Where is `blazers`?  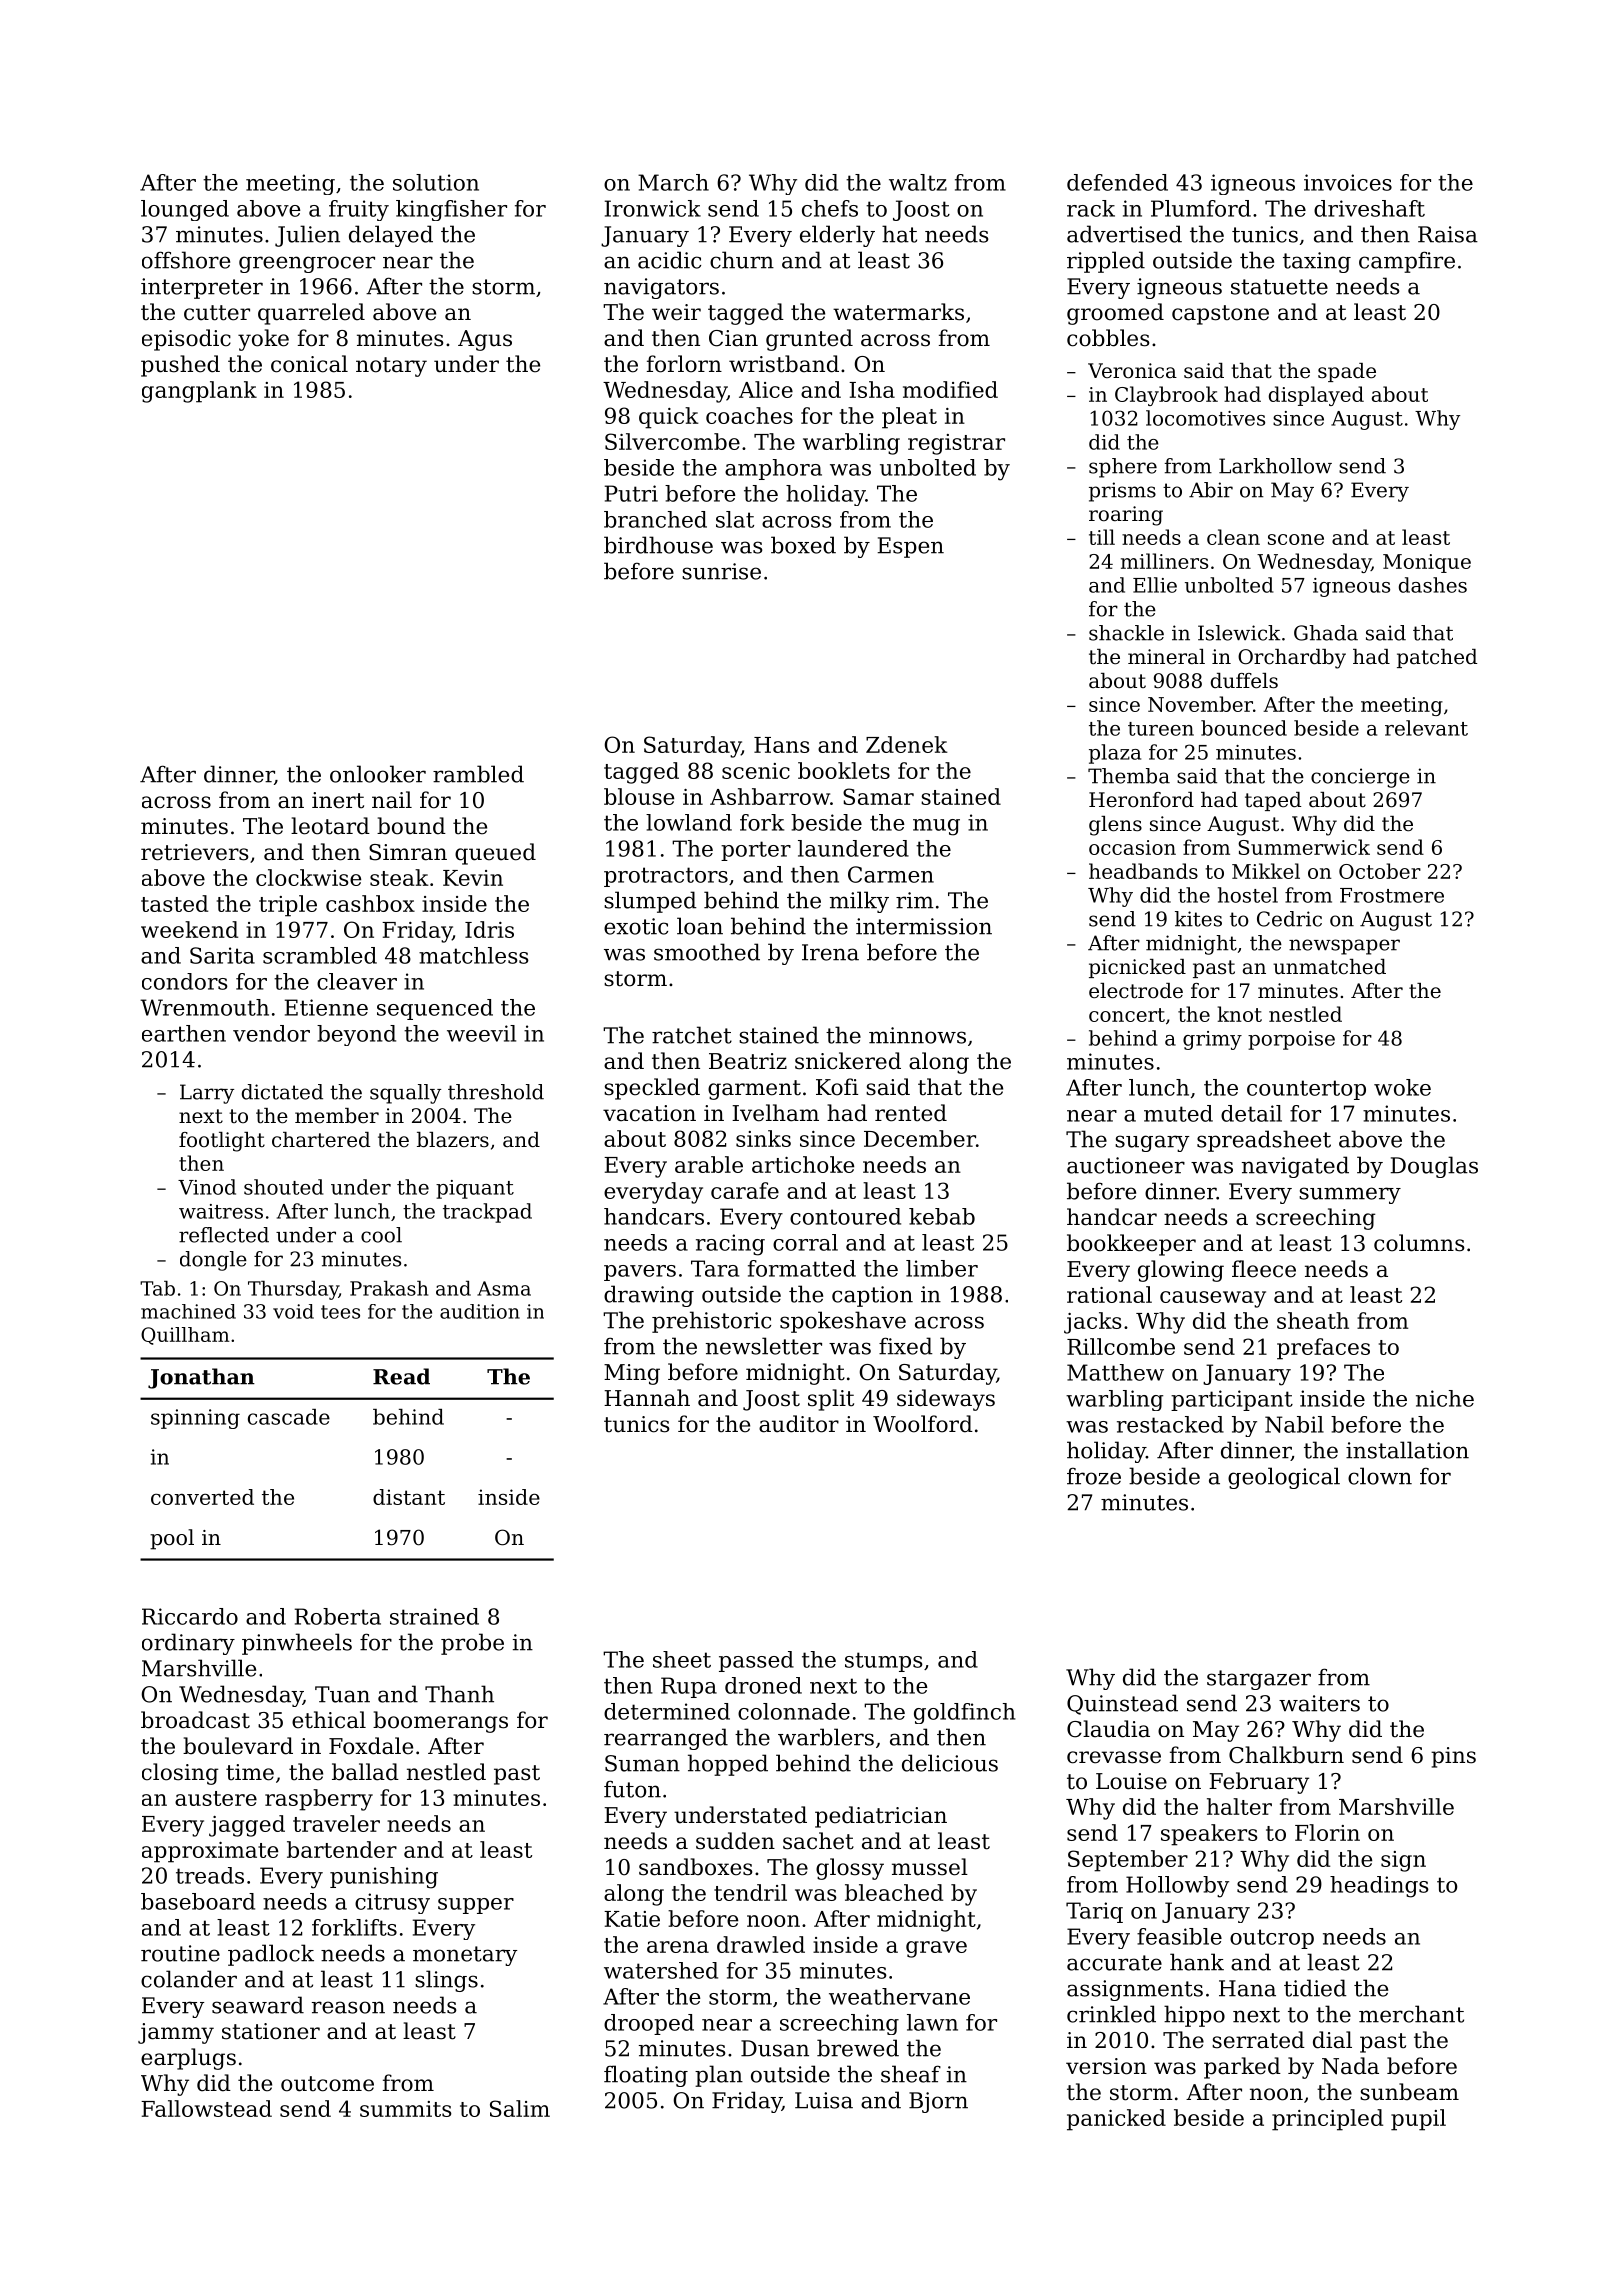 blazers is located at coordinates (453, 1140).
